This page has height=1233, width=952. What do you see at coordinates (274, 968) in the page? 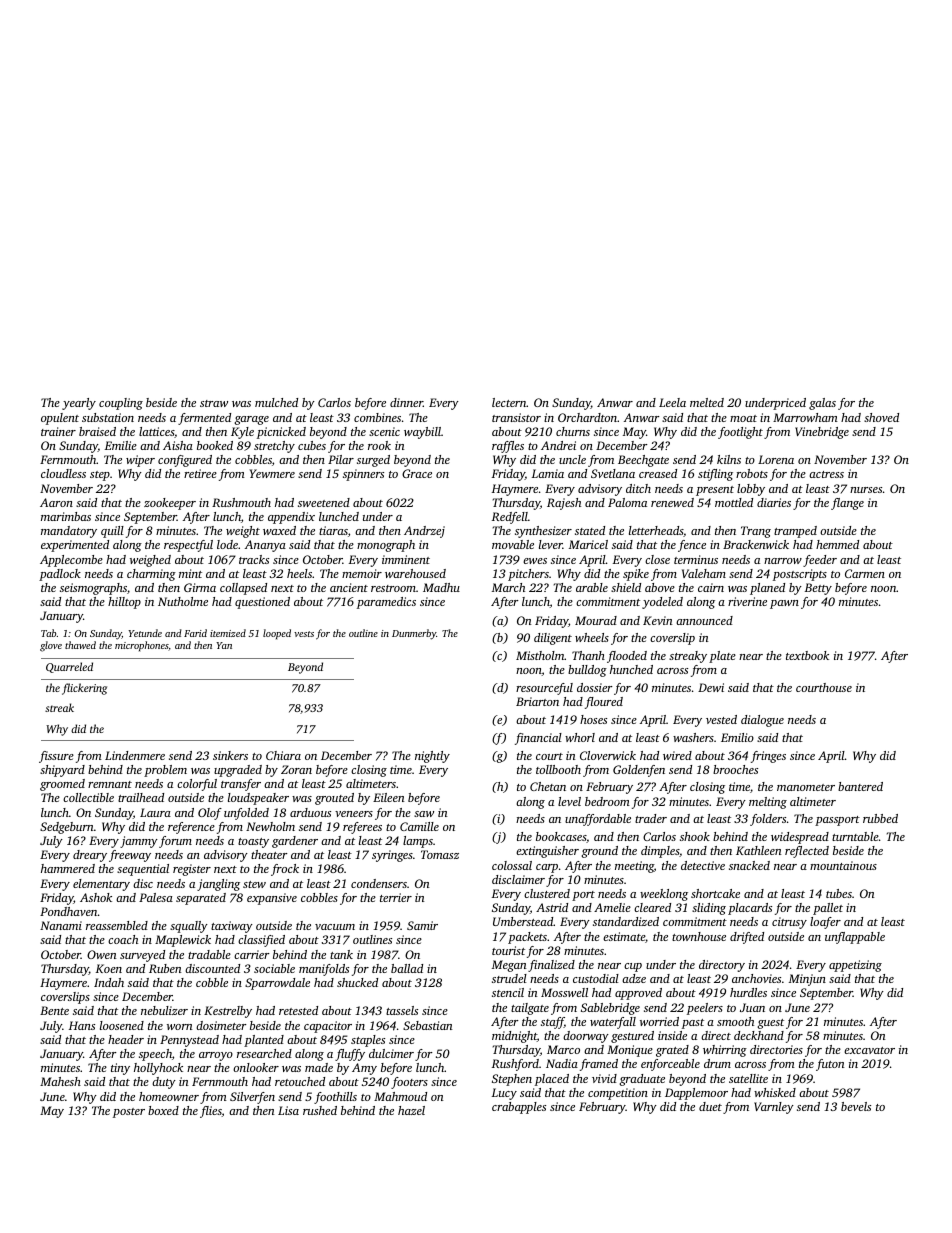
I see `sociable` at bounding box center [274, 968].
